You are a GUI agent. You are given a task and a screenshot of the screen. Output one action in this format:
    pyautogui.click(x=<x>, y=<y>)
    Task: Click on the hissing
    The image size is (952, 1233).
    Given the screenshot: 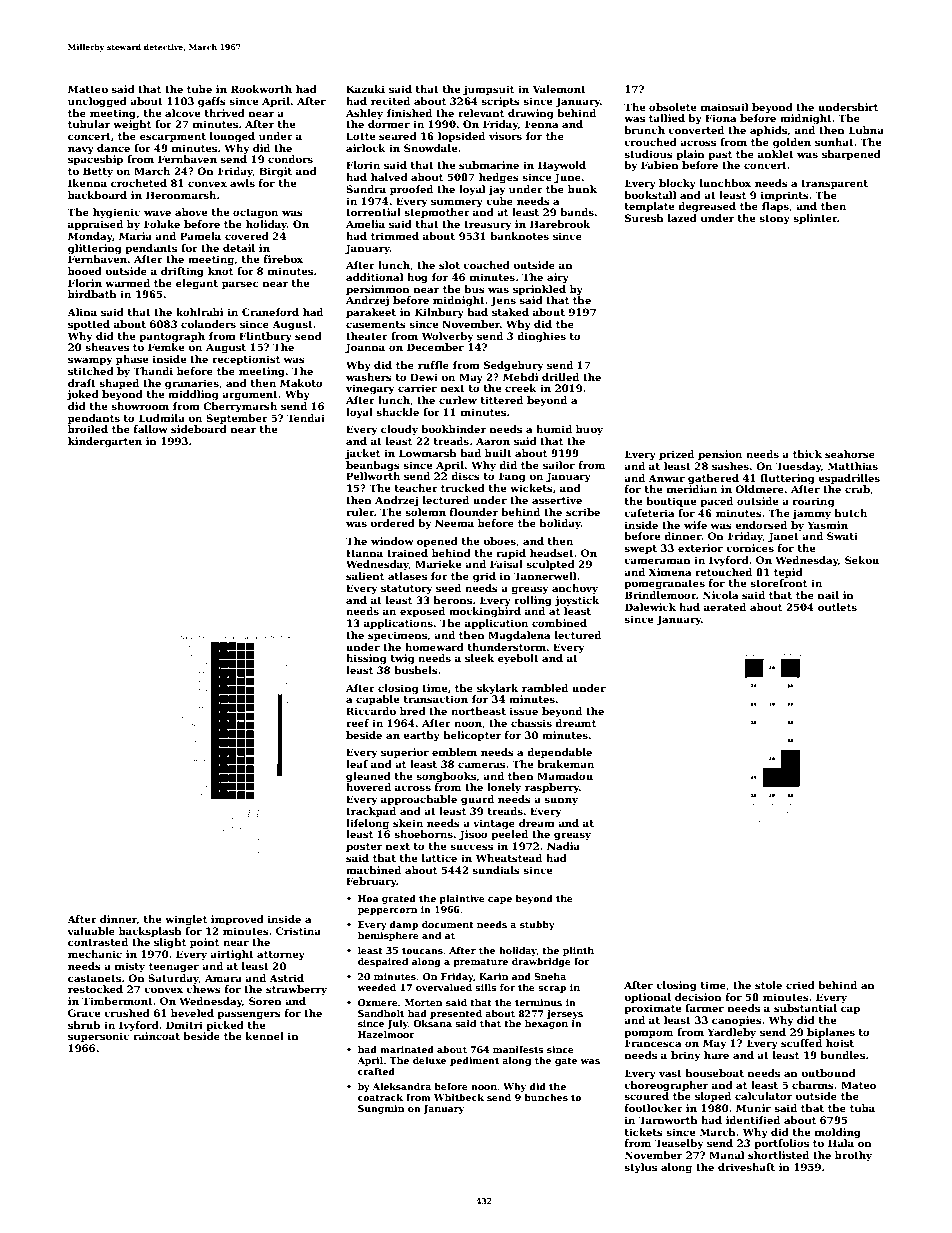 What is the action you would take?
    pyautogui.click(x=366, y=659)
